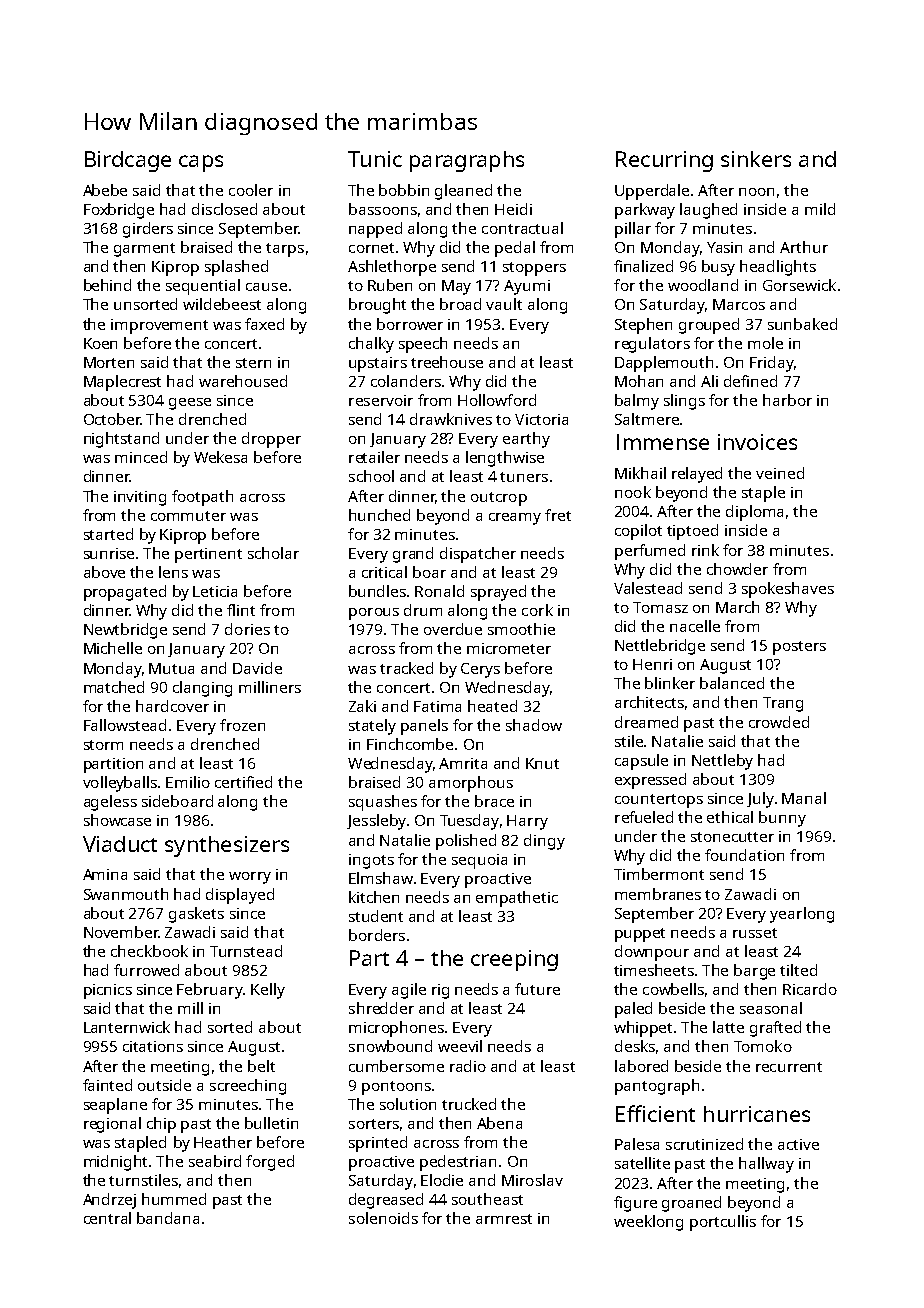 This page has height=1308, width=924. Describe the element at coordinates (243, 381) in the page. I see `warehoused` at that location.
